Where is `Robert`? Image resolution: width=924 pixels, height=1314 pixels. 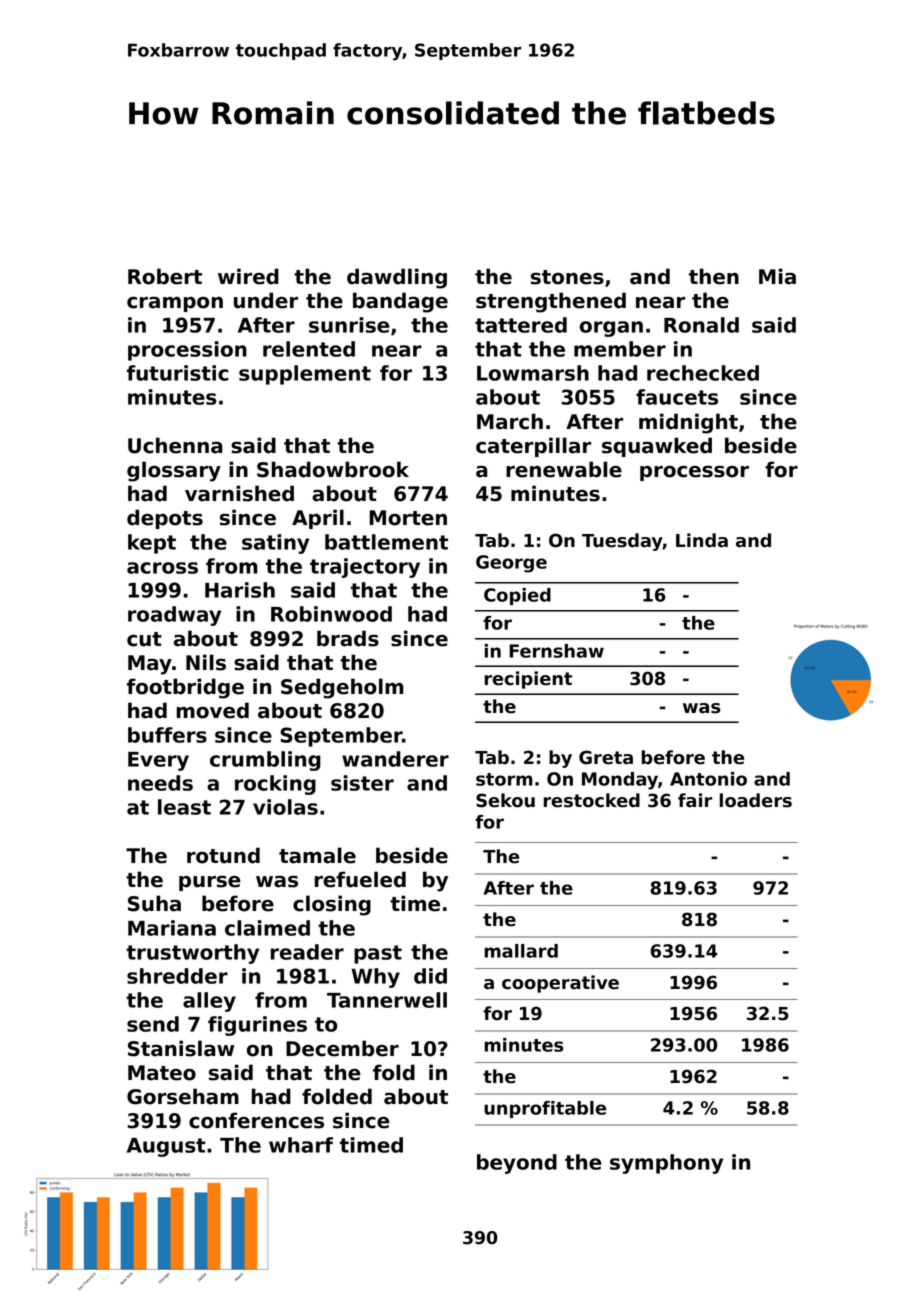
Robert is located at coordinates (165, 276).
